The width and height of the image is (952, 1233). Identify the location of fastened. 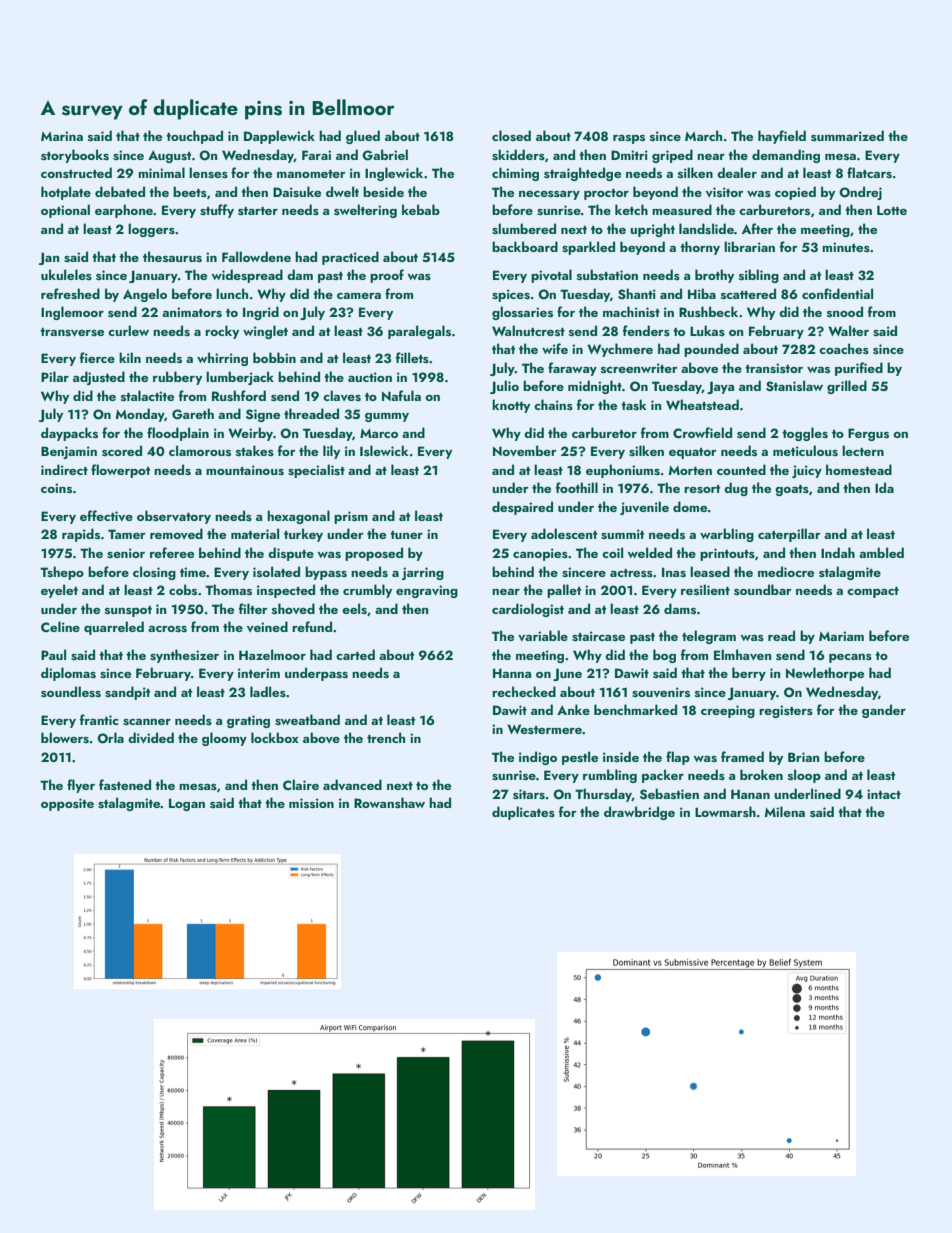
(125, 784).
